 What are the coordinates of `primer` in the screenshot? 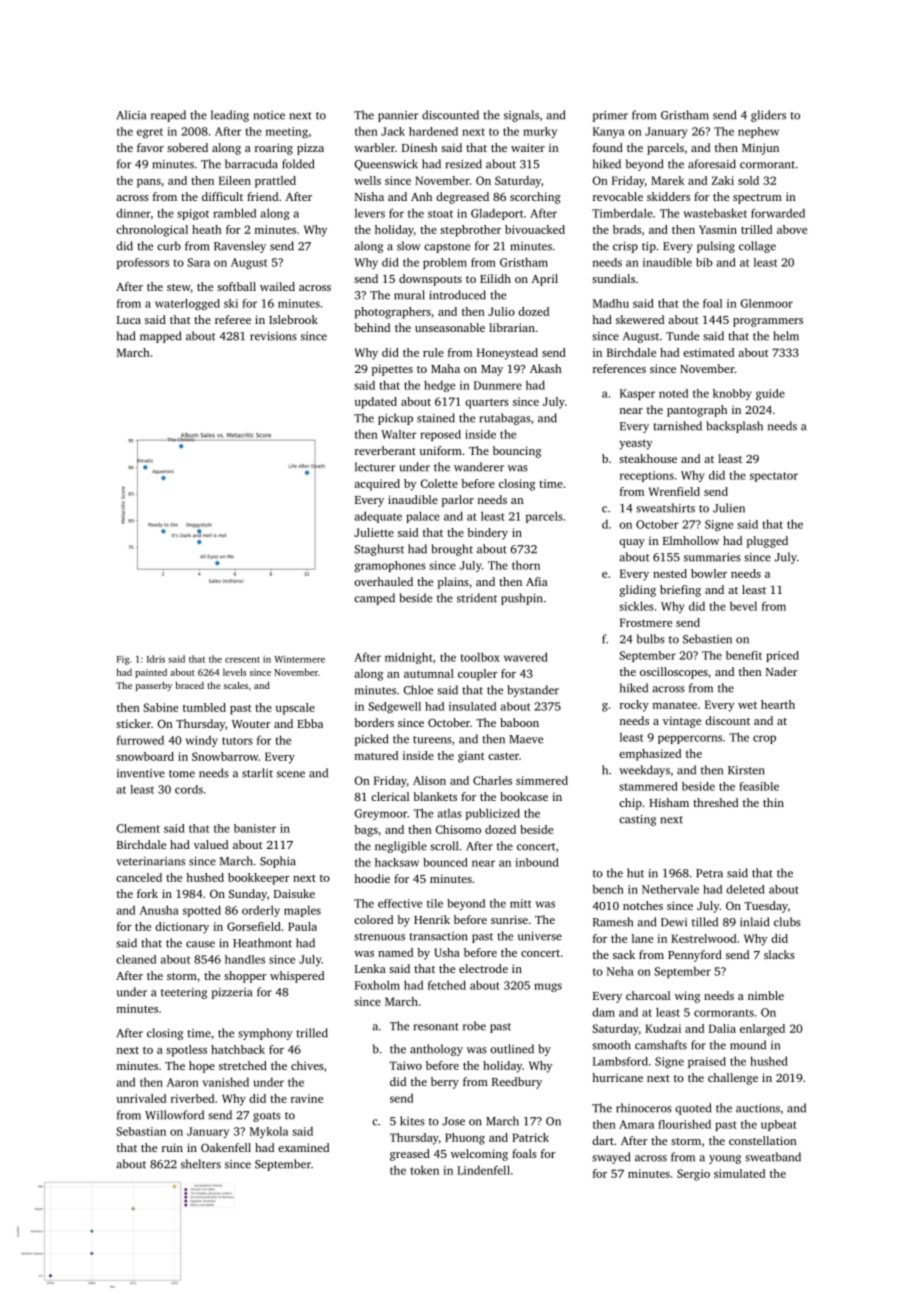 It's located at (610, 116).
